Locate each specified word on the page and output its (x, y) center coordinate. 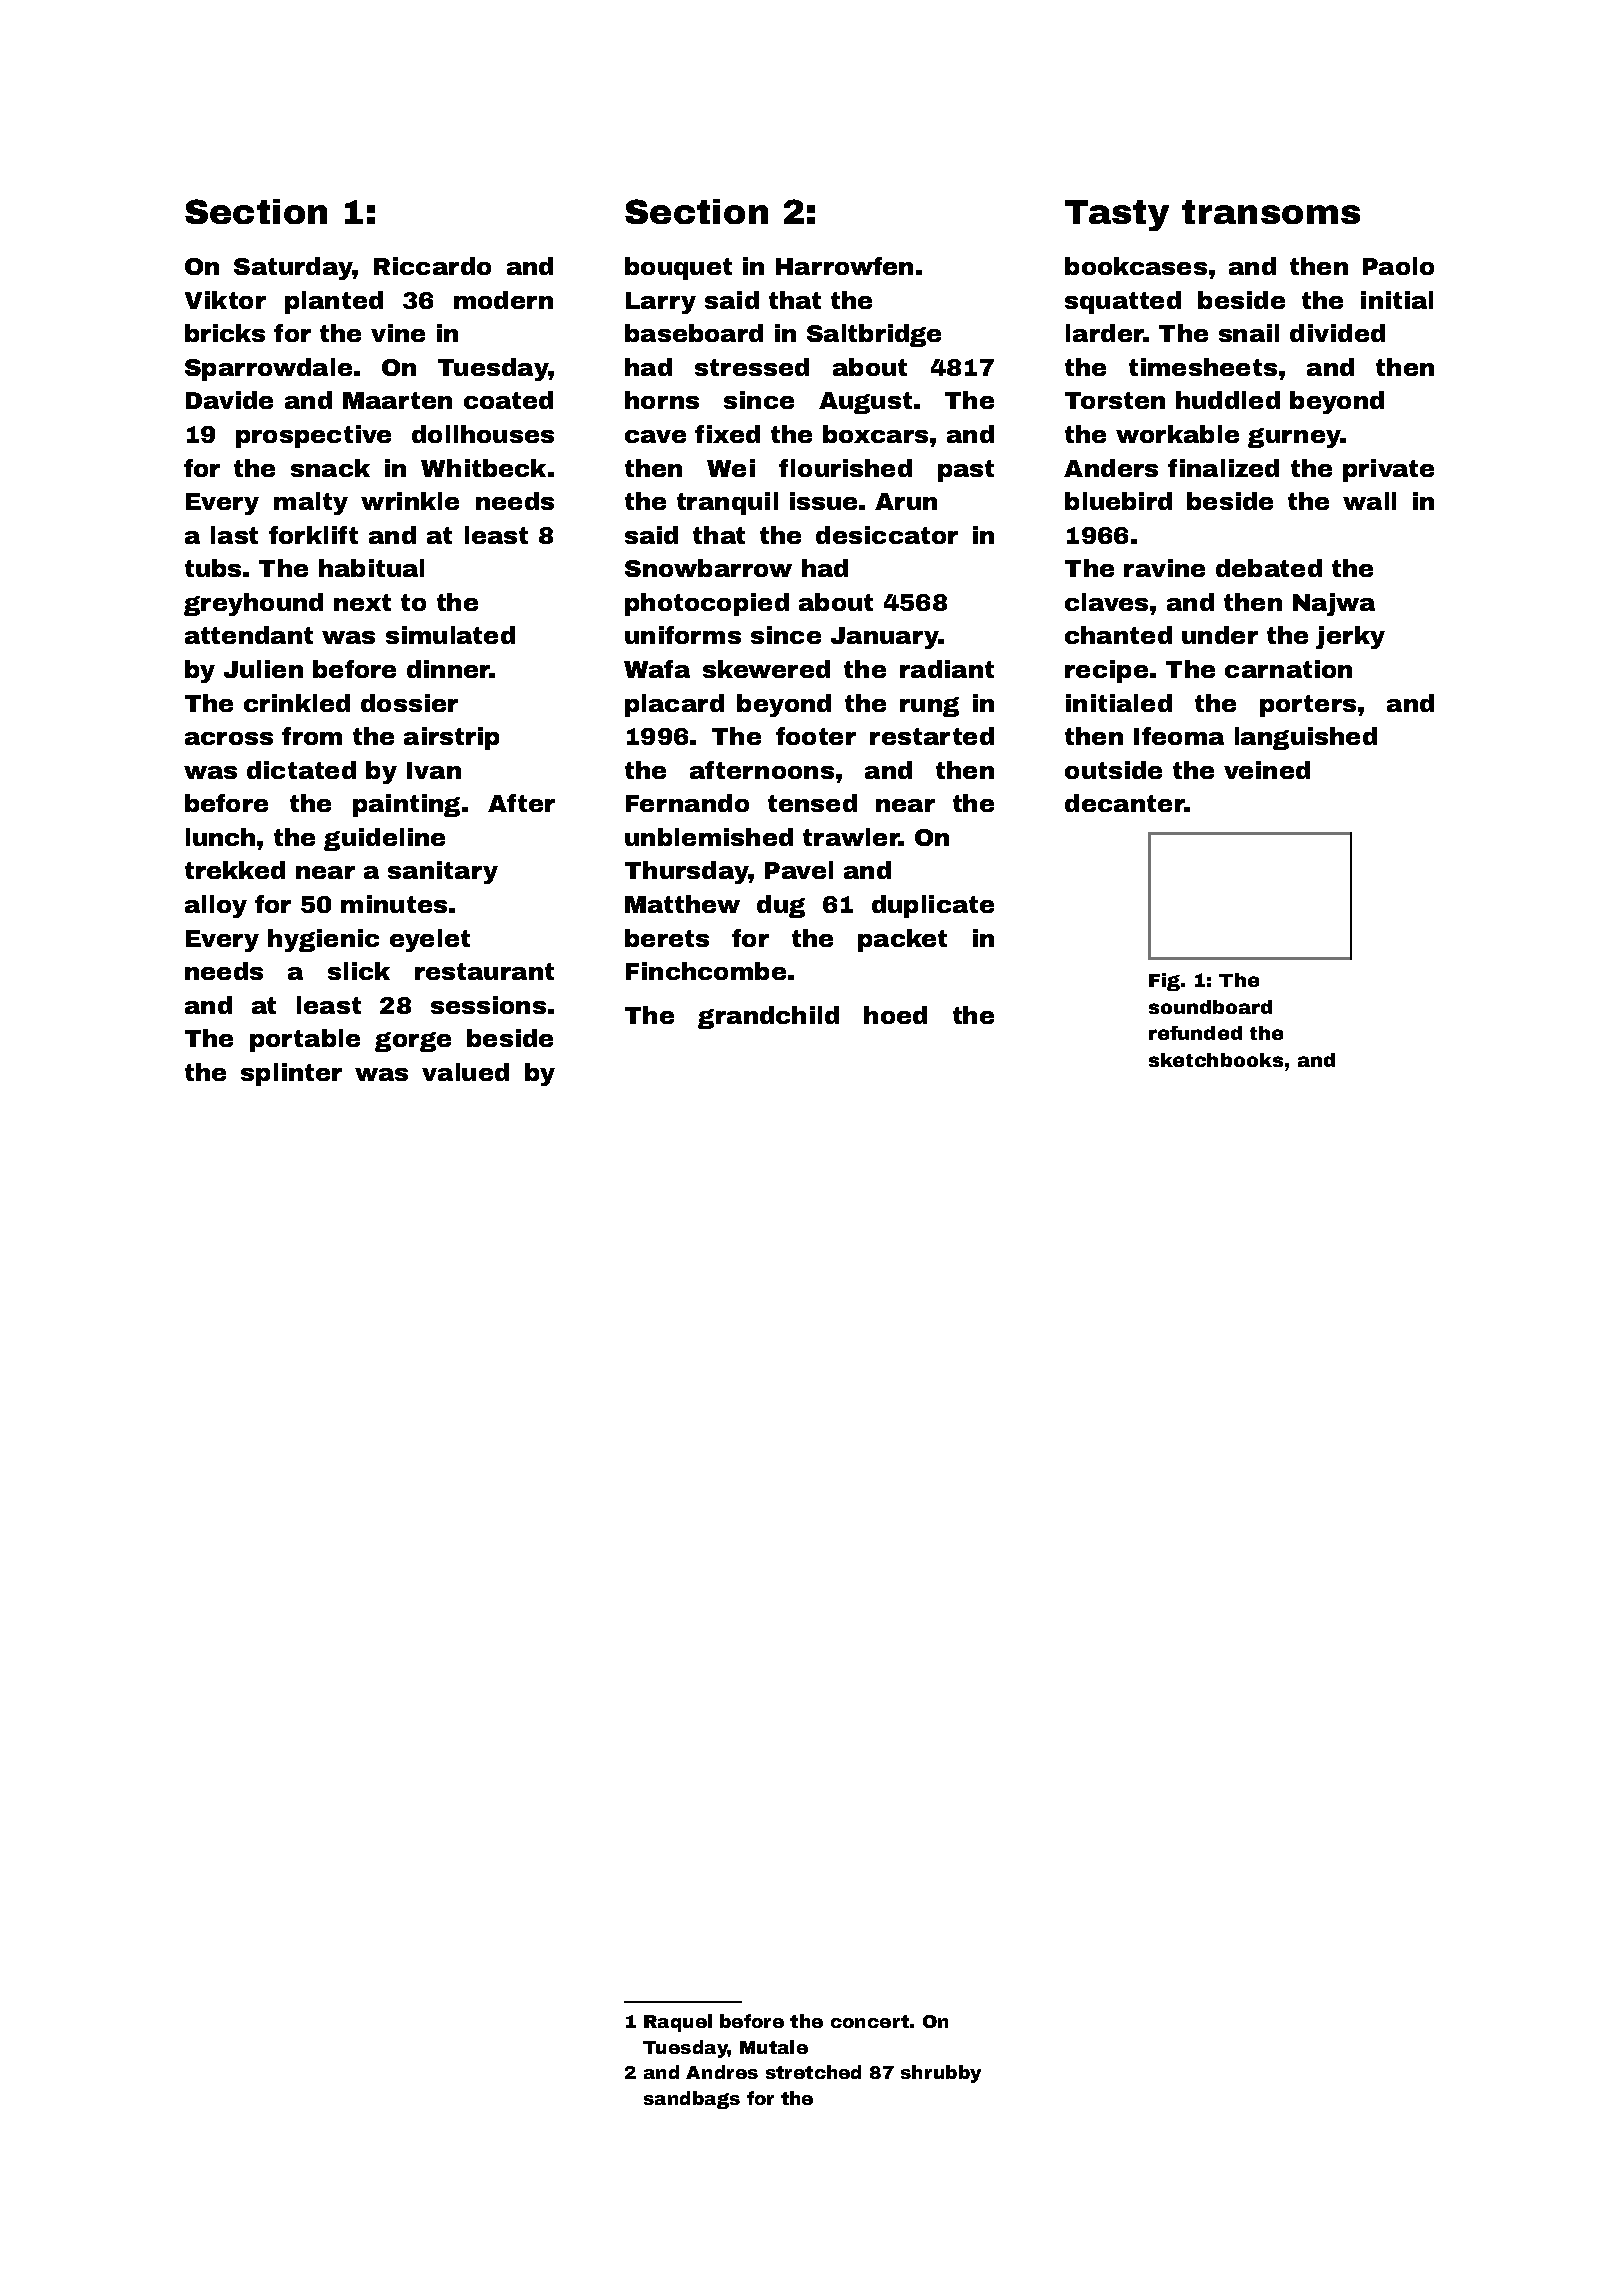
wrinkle (410, 501)
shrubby (941, 2074)
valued (465, 1072)
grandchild (768, 1017)
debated (1269, 568)
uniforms (683, 635)
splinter (291, 1074)
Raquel (678, 2023)
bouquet (678, 268)
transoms (1271, 212)
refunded (1195, 1033)
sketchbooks (1216, 1060)
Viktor (225, 300)
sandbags (692, 2100)
